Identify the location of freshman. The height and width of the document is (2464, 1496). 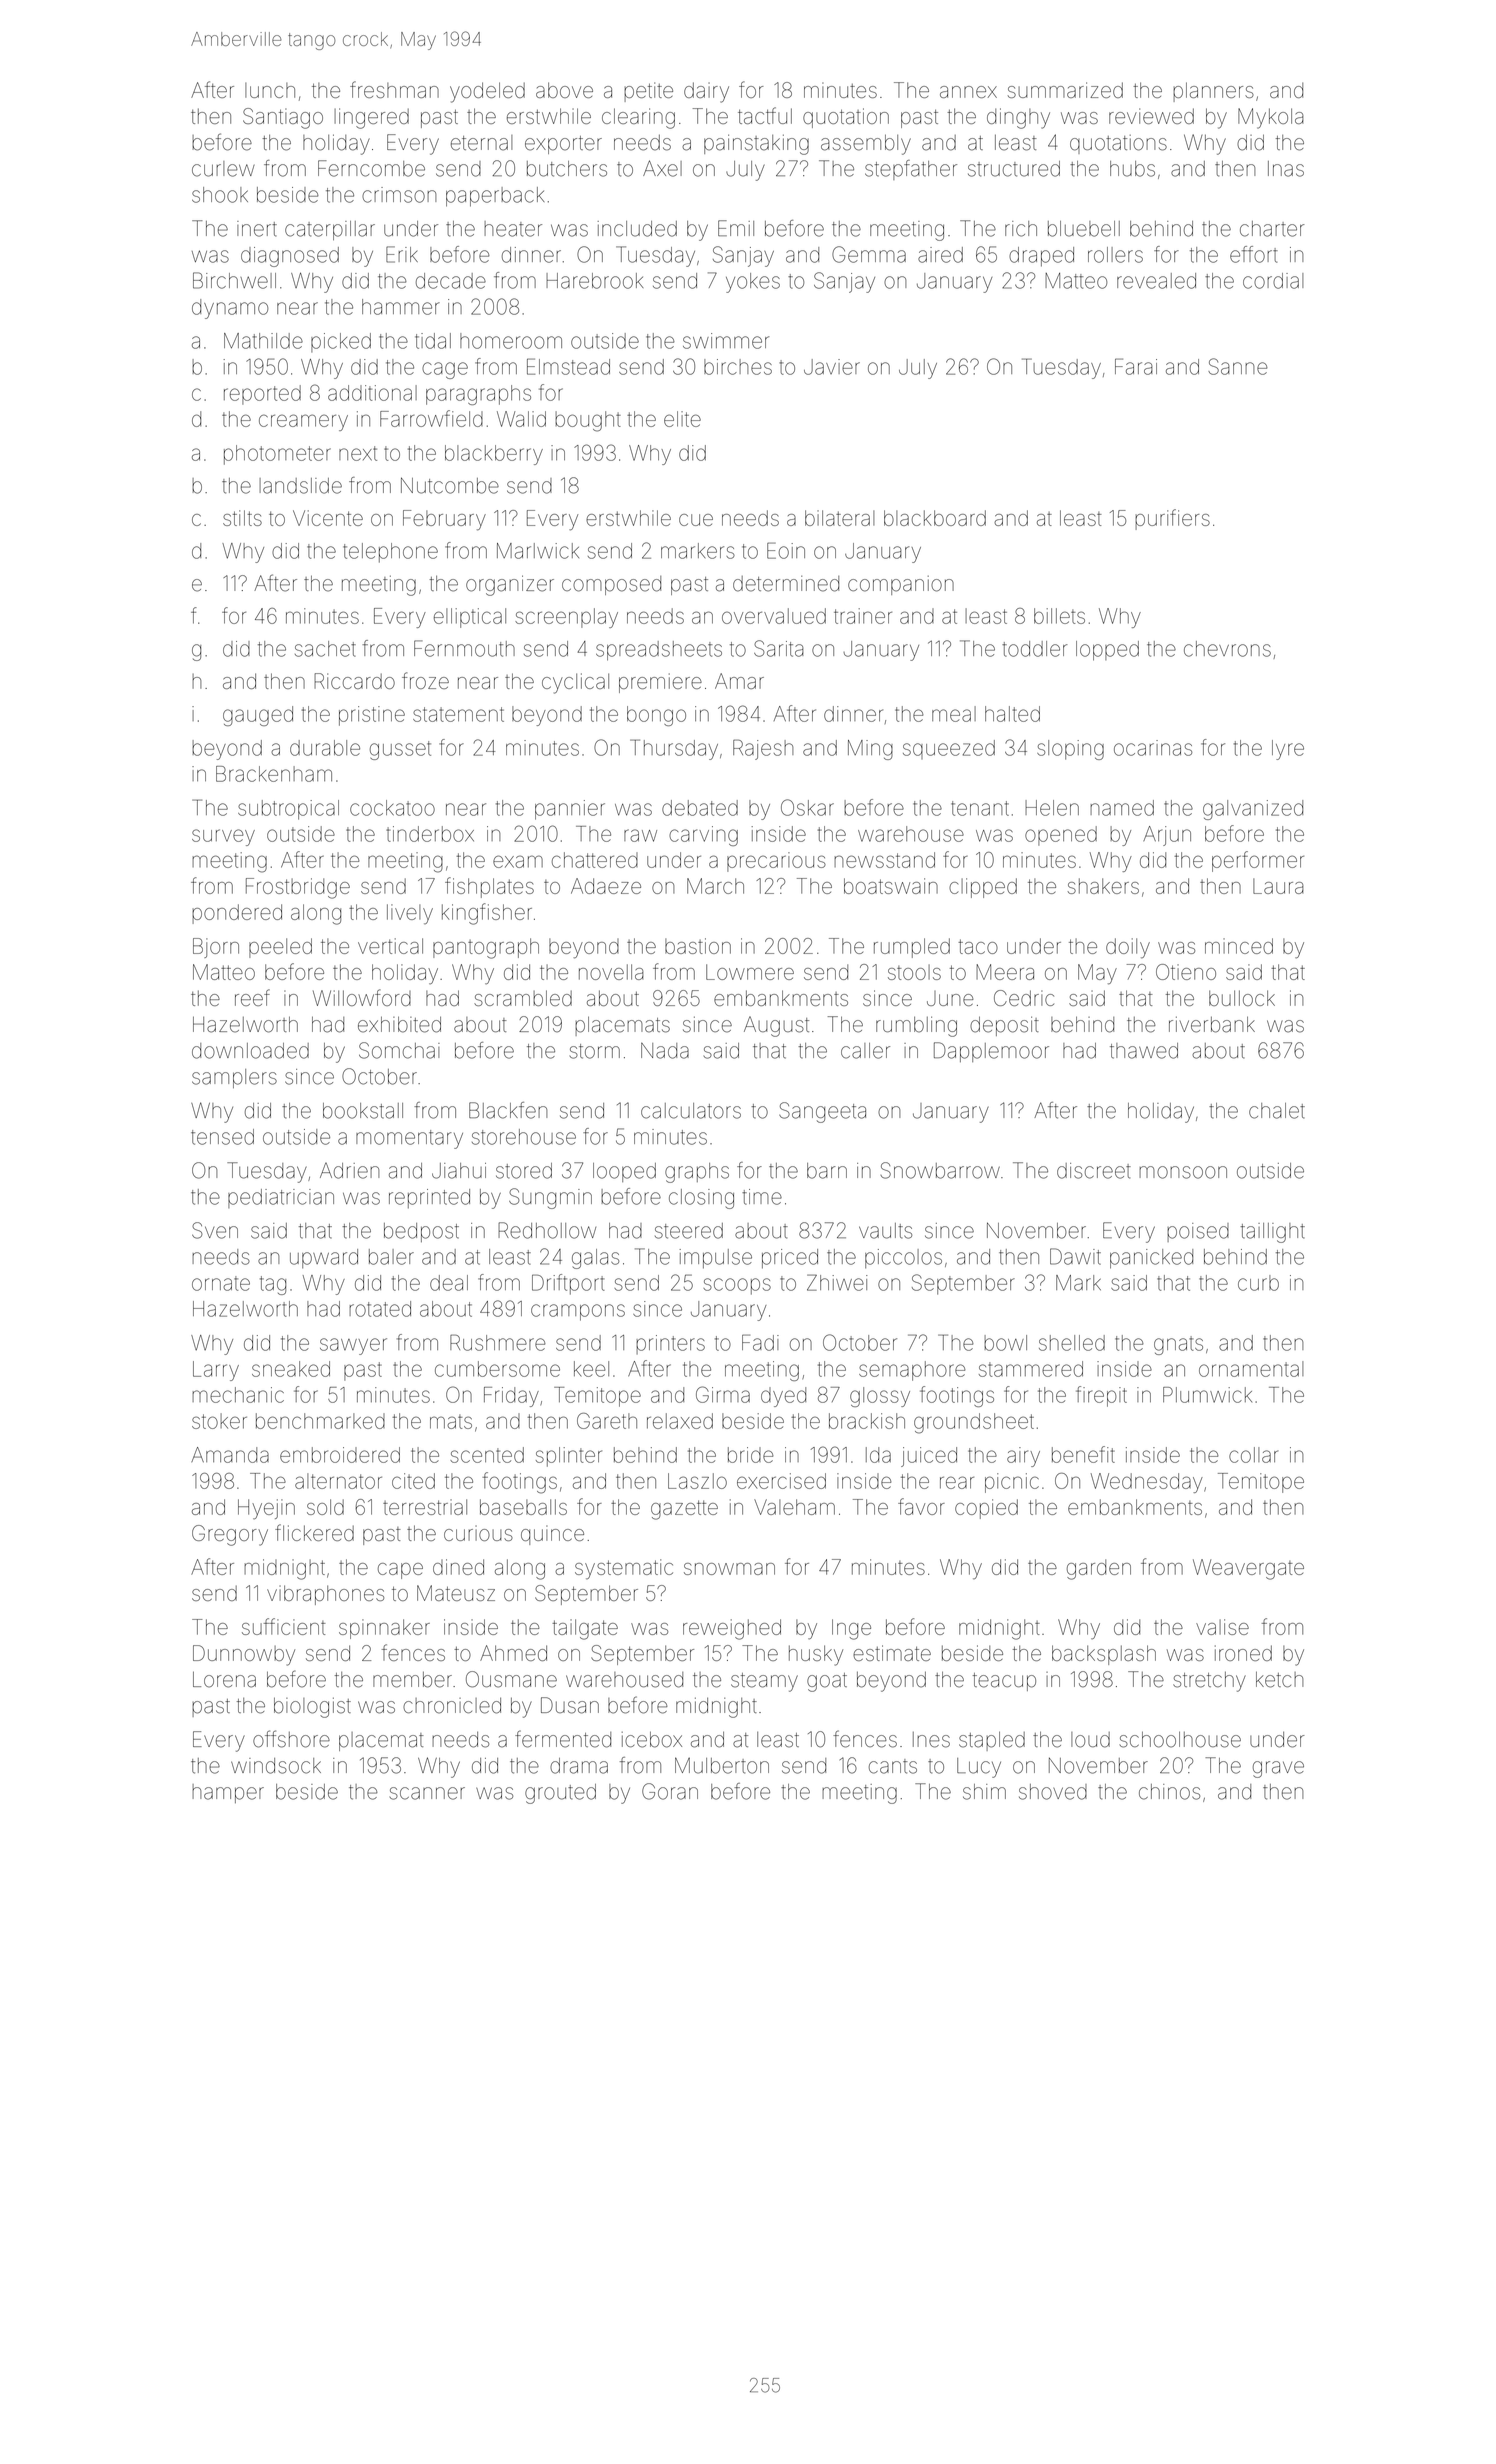
(394, 89).
